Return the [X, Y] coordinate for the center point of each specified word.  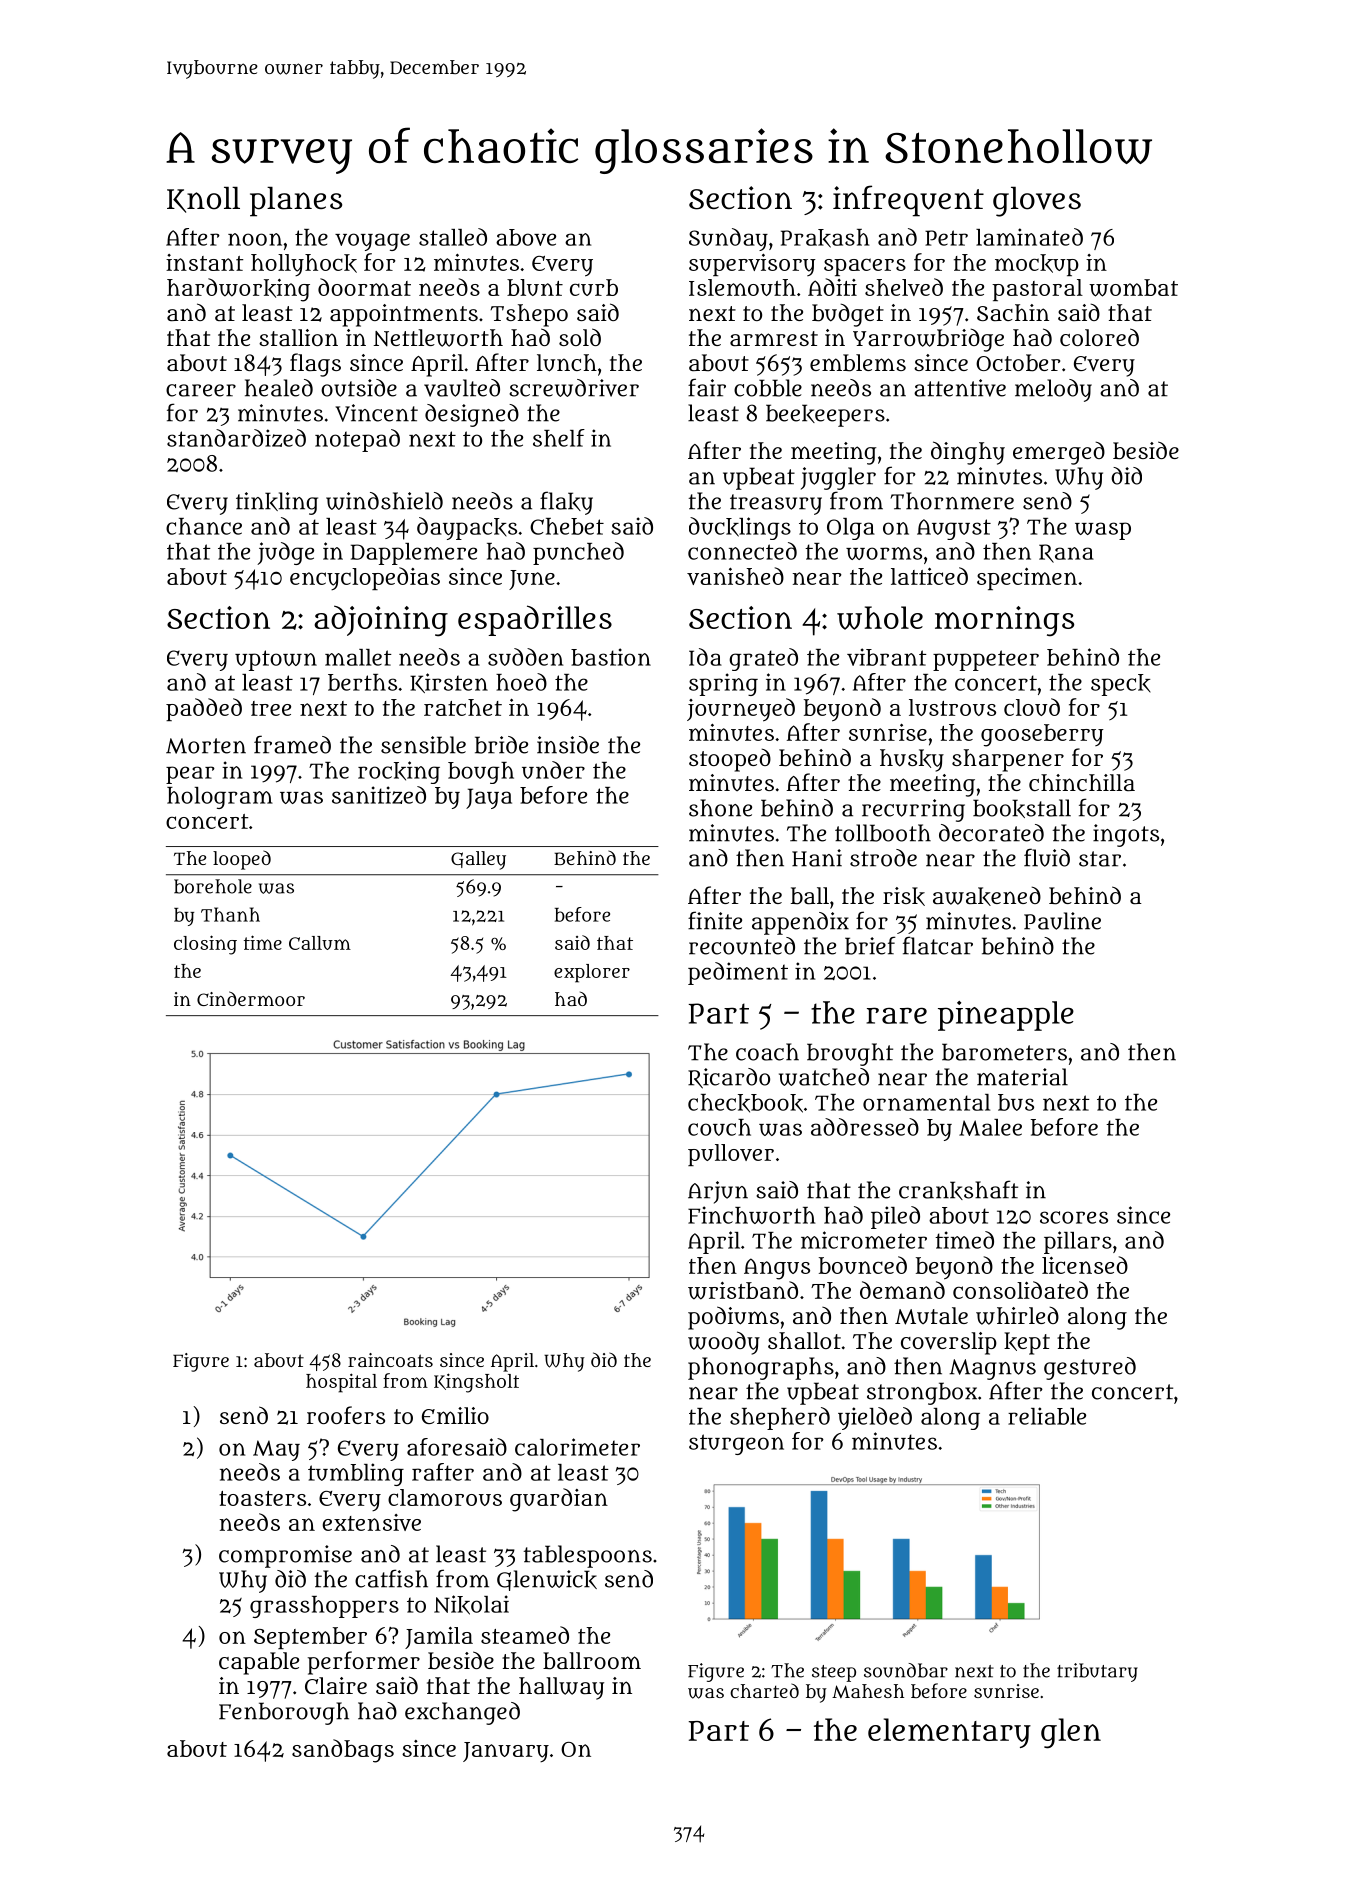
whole [880, 618]
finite [715, 920]
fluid [1047, 857]
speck [1121, 685]
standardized [236, 438]
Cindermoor [251, 998]
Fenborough [284, 1713]
